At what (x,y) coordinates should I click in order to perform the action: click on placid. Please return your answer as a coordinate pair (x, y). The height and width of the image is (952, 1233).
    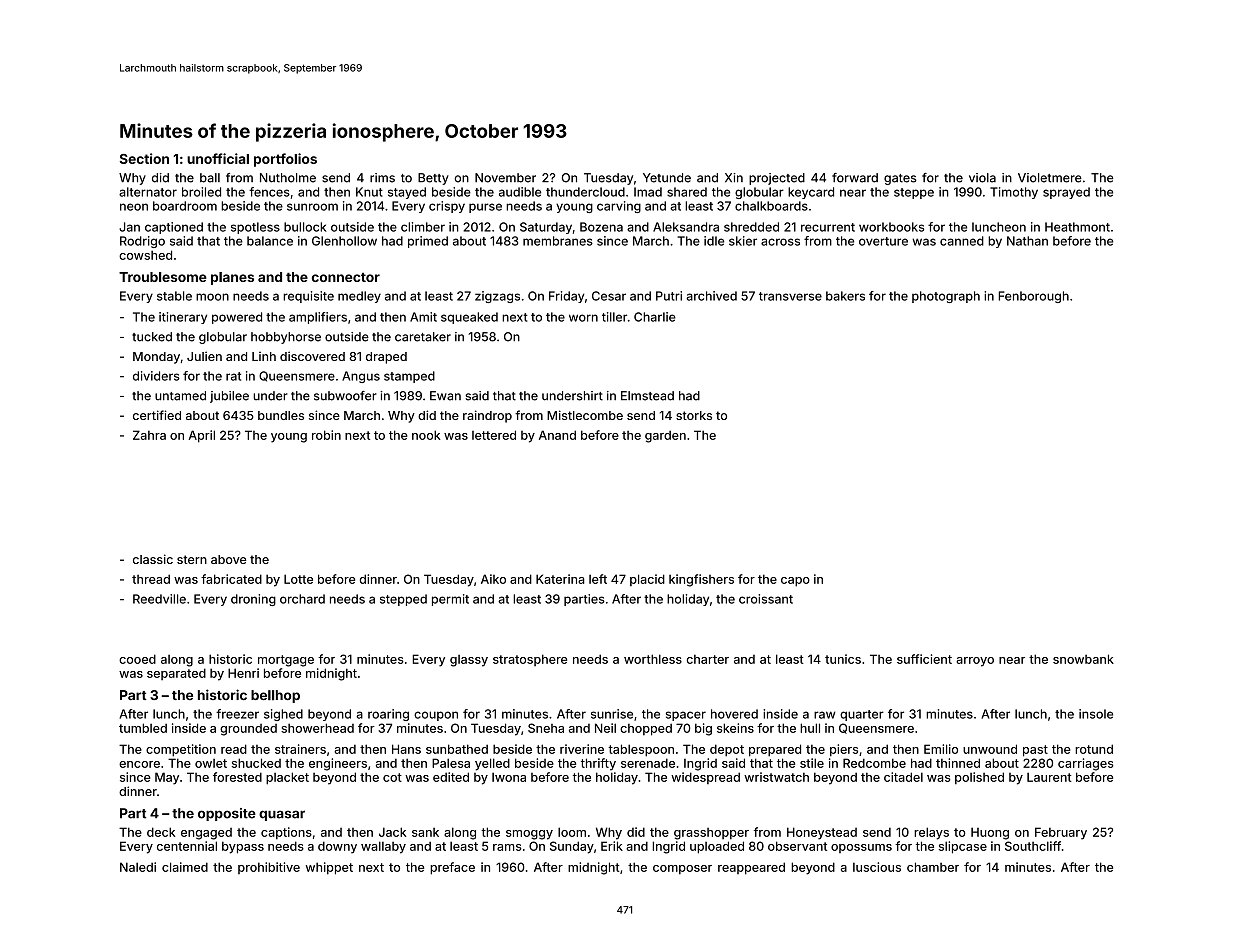
    Looking at the image, I should click on (647, 580).
